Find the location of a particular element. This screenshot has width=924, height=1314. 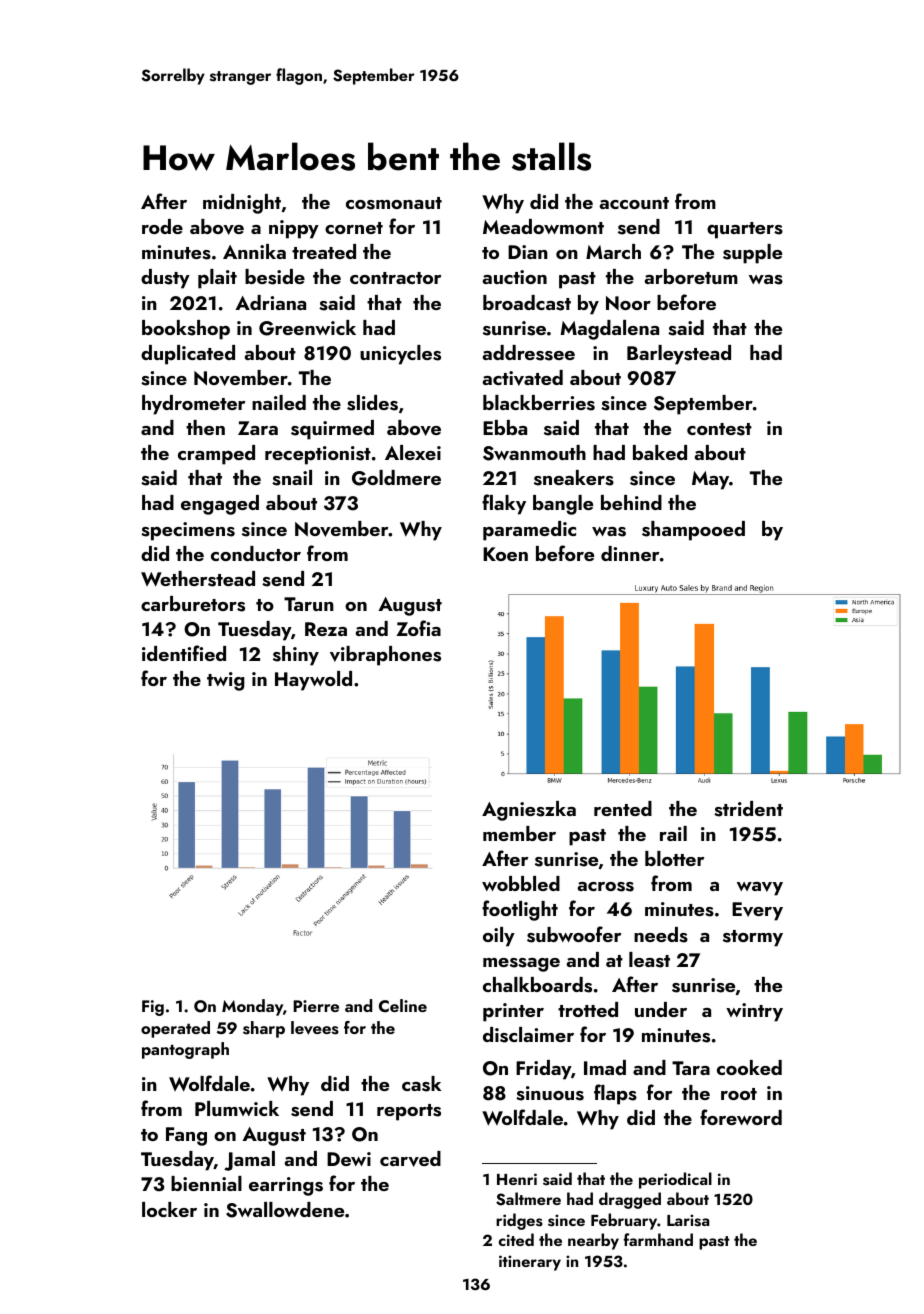

rode is located at coordinates (162, 226).
